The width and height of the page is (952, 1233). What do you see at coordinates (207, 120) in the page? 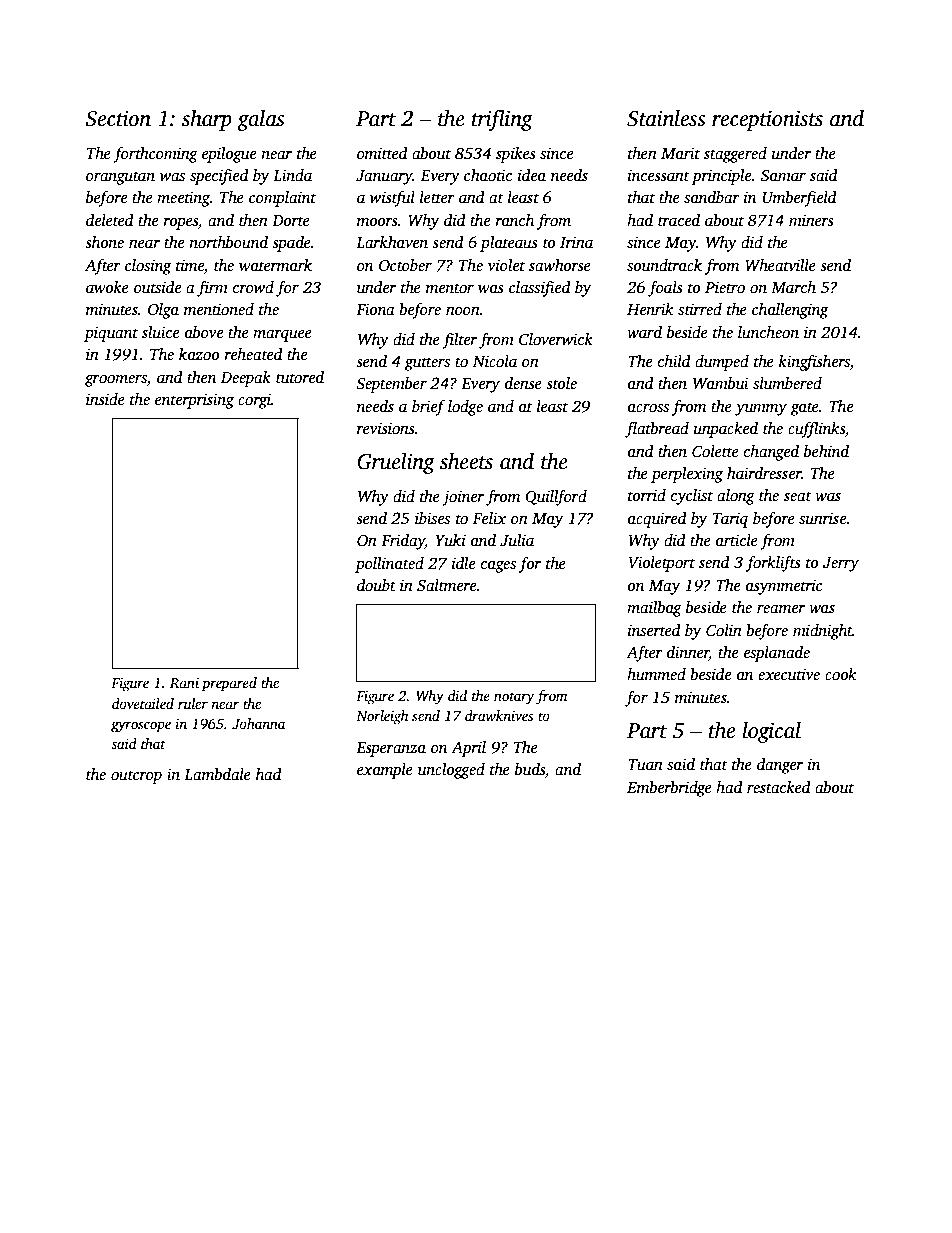
I see `sharp` at bounding box center [207, 120].
